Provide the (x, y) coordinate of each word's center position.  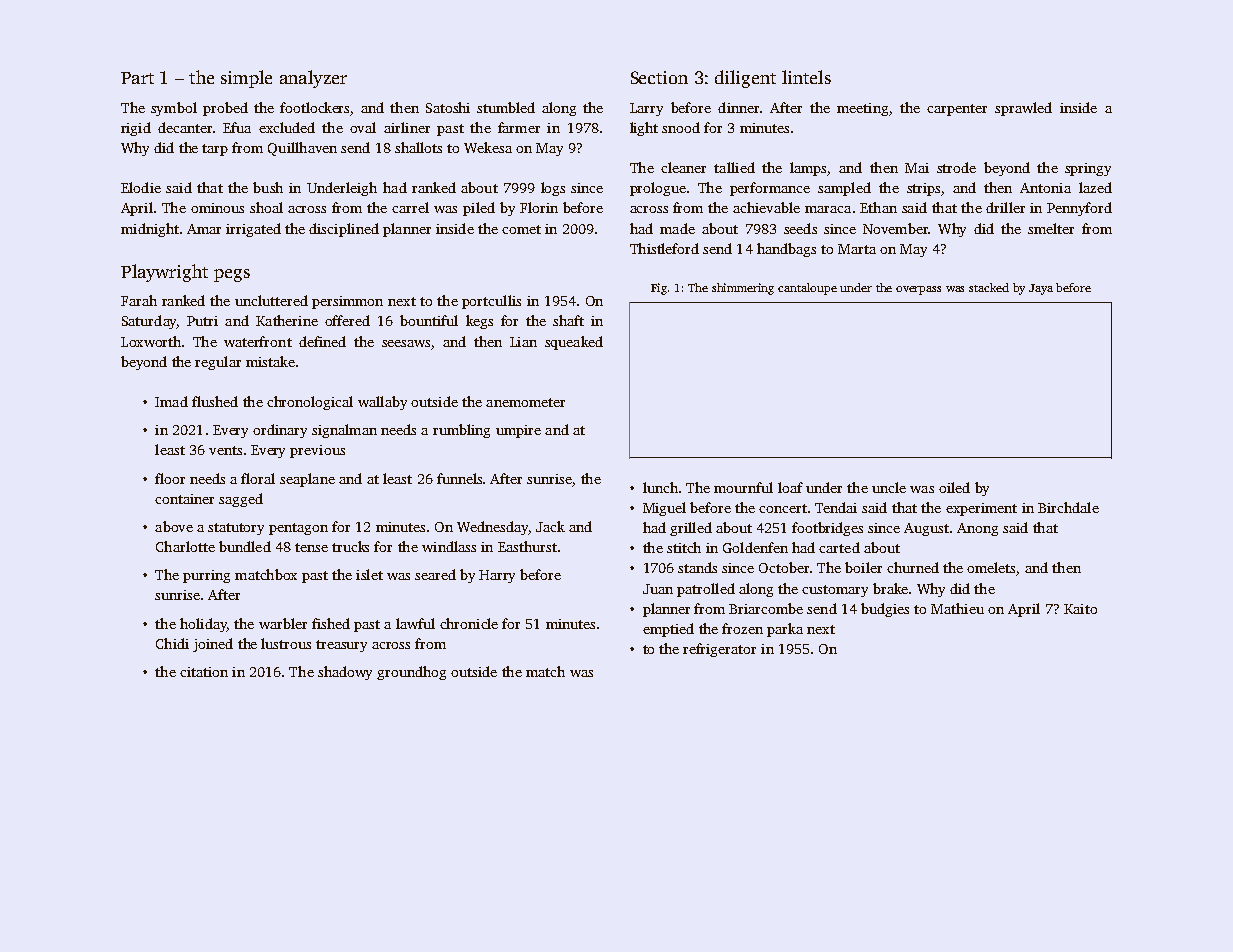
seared (435, 574)
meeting (862, 109)
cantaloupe (807, 289)
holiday (203, 625)
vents (225, 450)
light (644, 129)
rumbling (461, 431)
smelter (1051, 228)
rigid (136, 129)
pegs (232, 275)
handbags (786, 250)
